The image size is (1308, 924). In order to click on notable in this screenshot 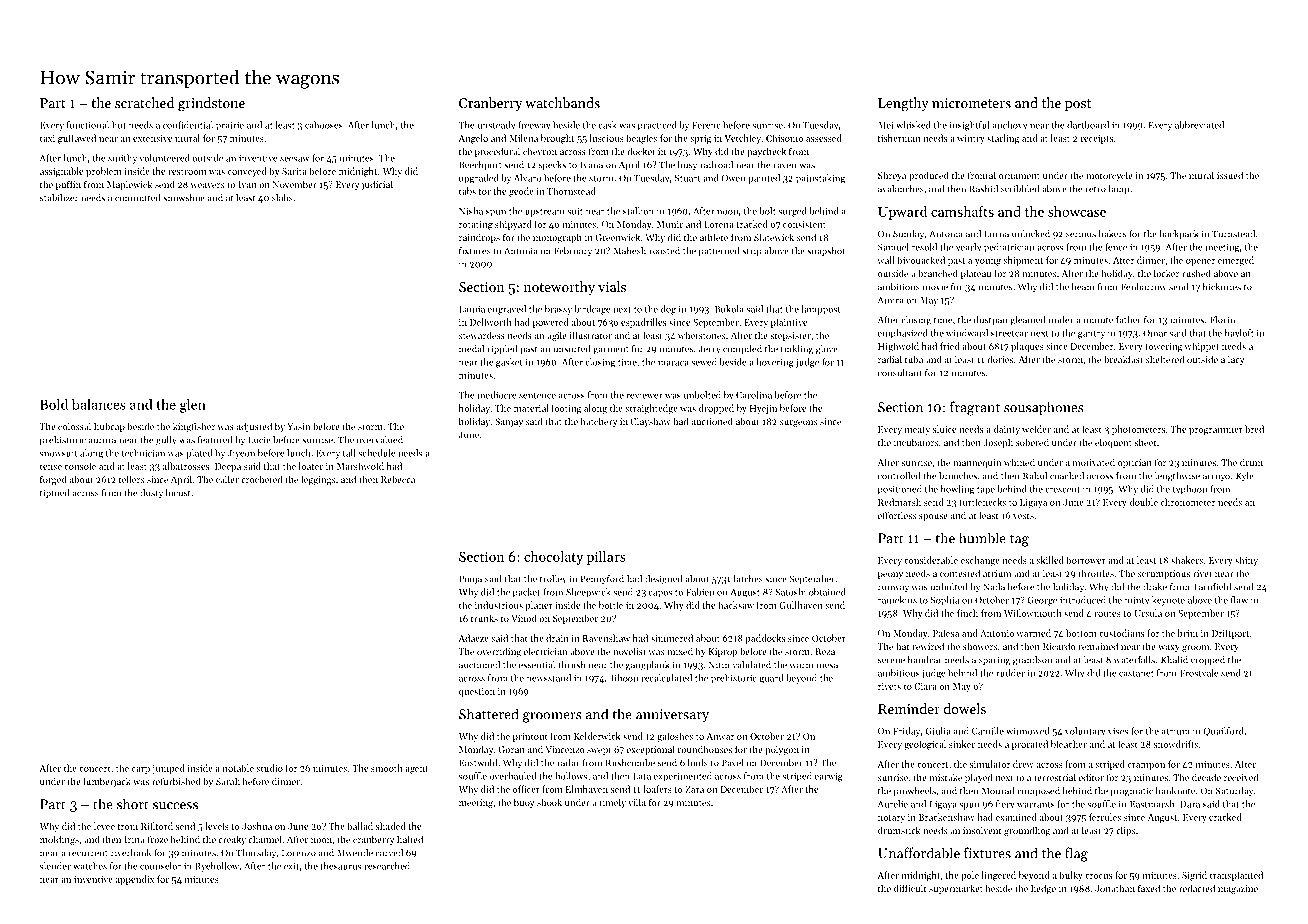, I will do `click(238, 768)`.
